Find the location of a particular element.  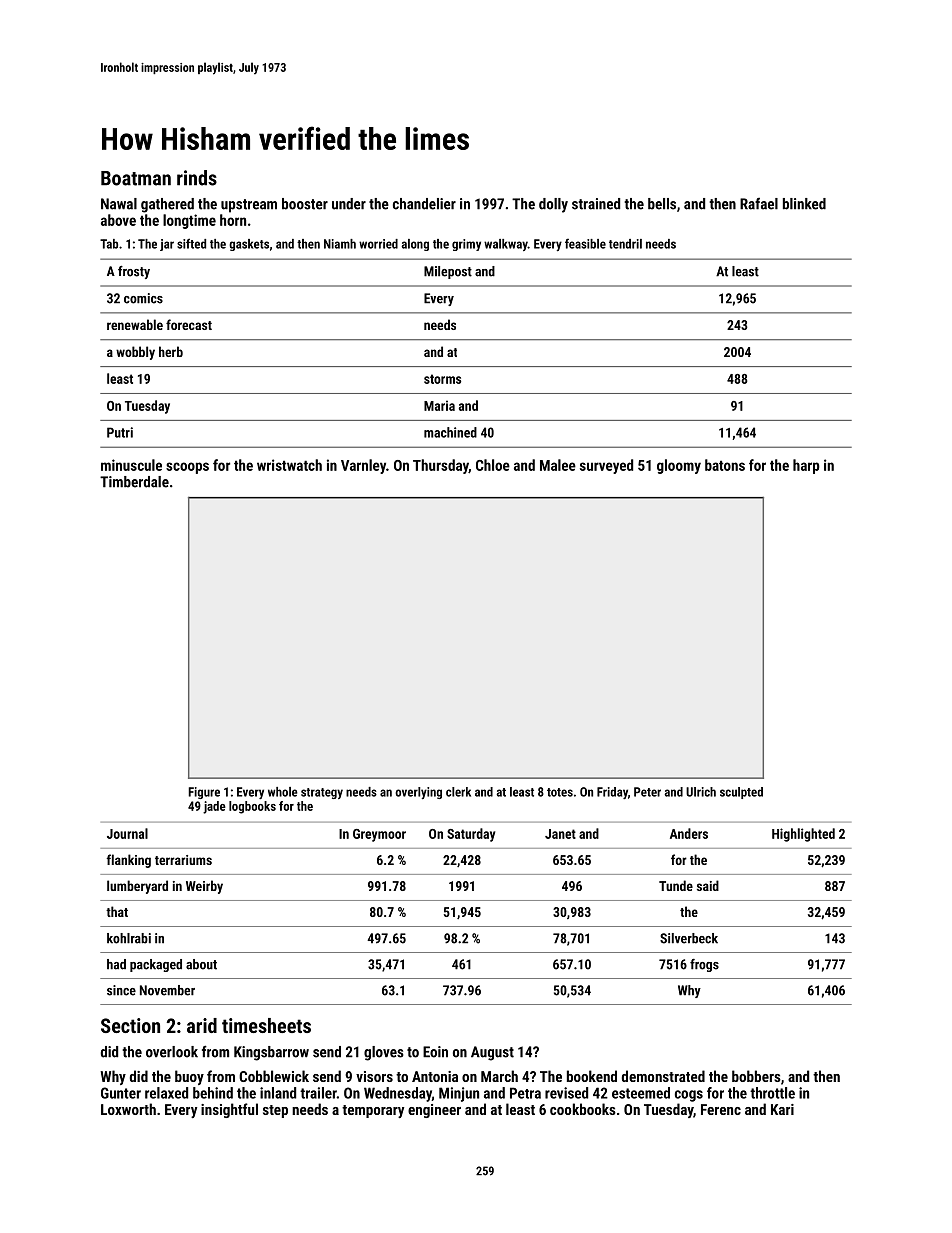

totes is located at coordinates (560, 792).
